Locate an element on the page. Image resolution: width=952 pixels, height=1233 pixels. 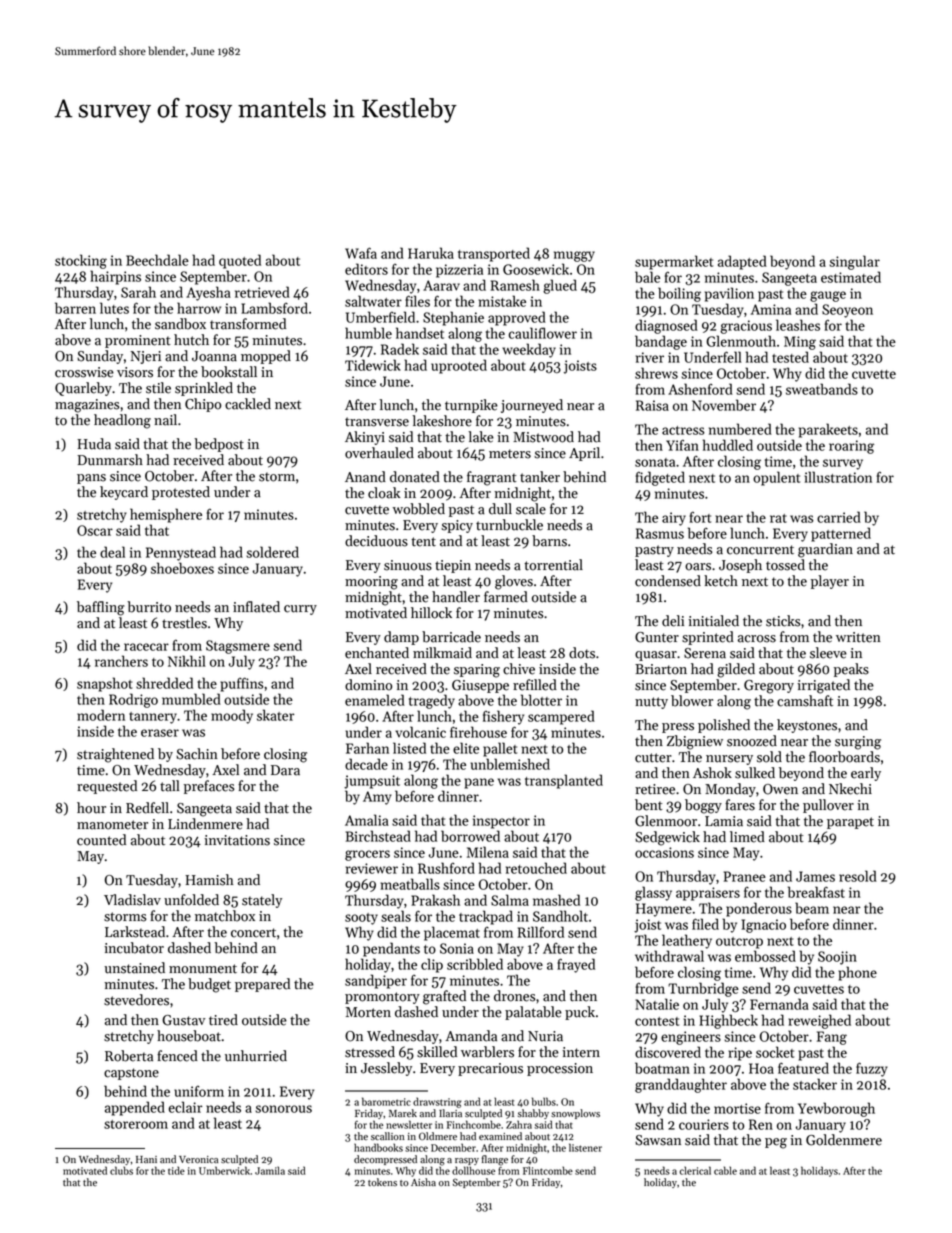
curry is located at coordinates (300, 610).
